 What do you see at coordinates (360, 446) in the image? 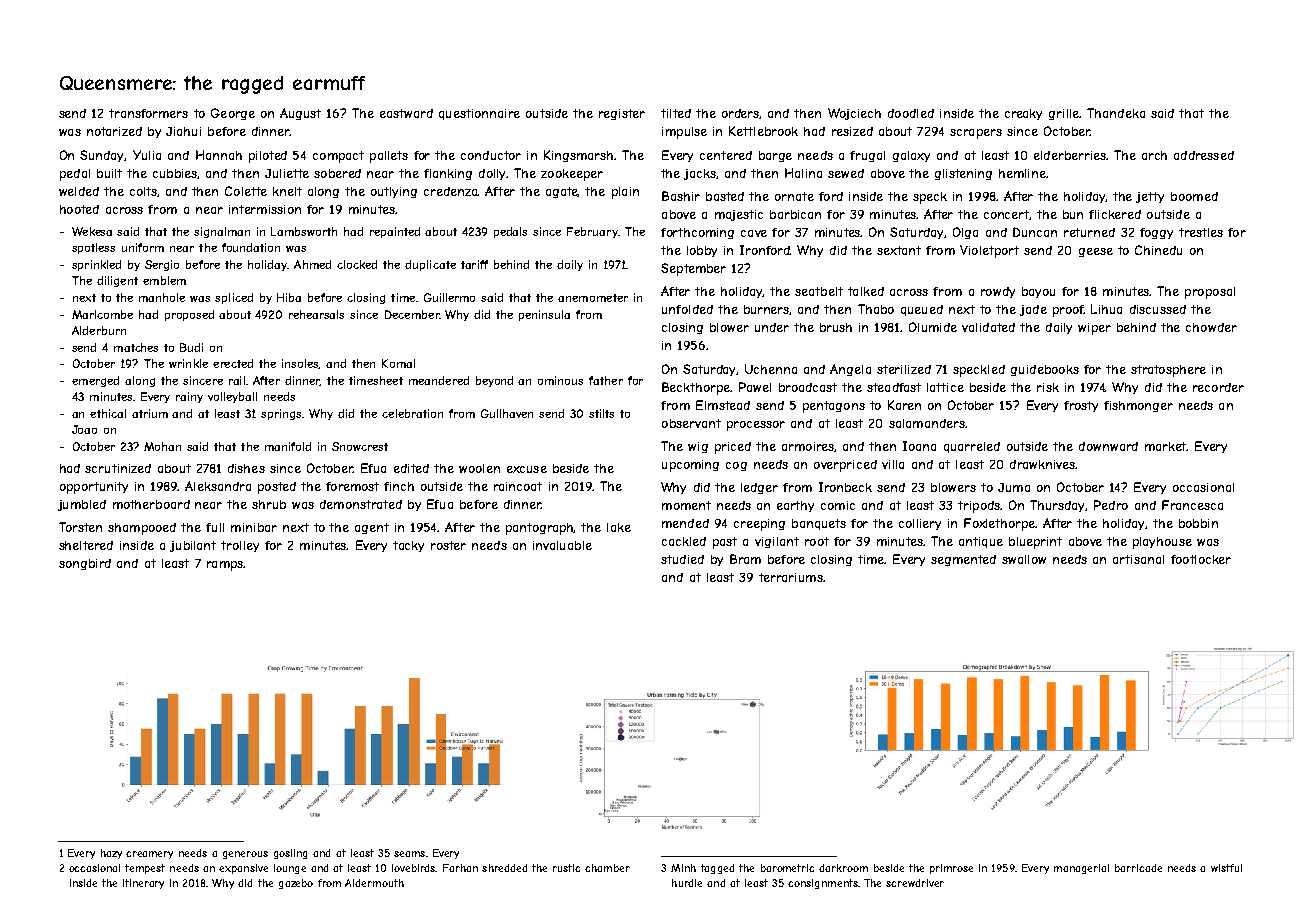
I see `Snowcrest` at bounding box center [360, 446].
